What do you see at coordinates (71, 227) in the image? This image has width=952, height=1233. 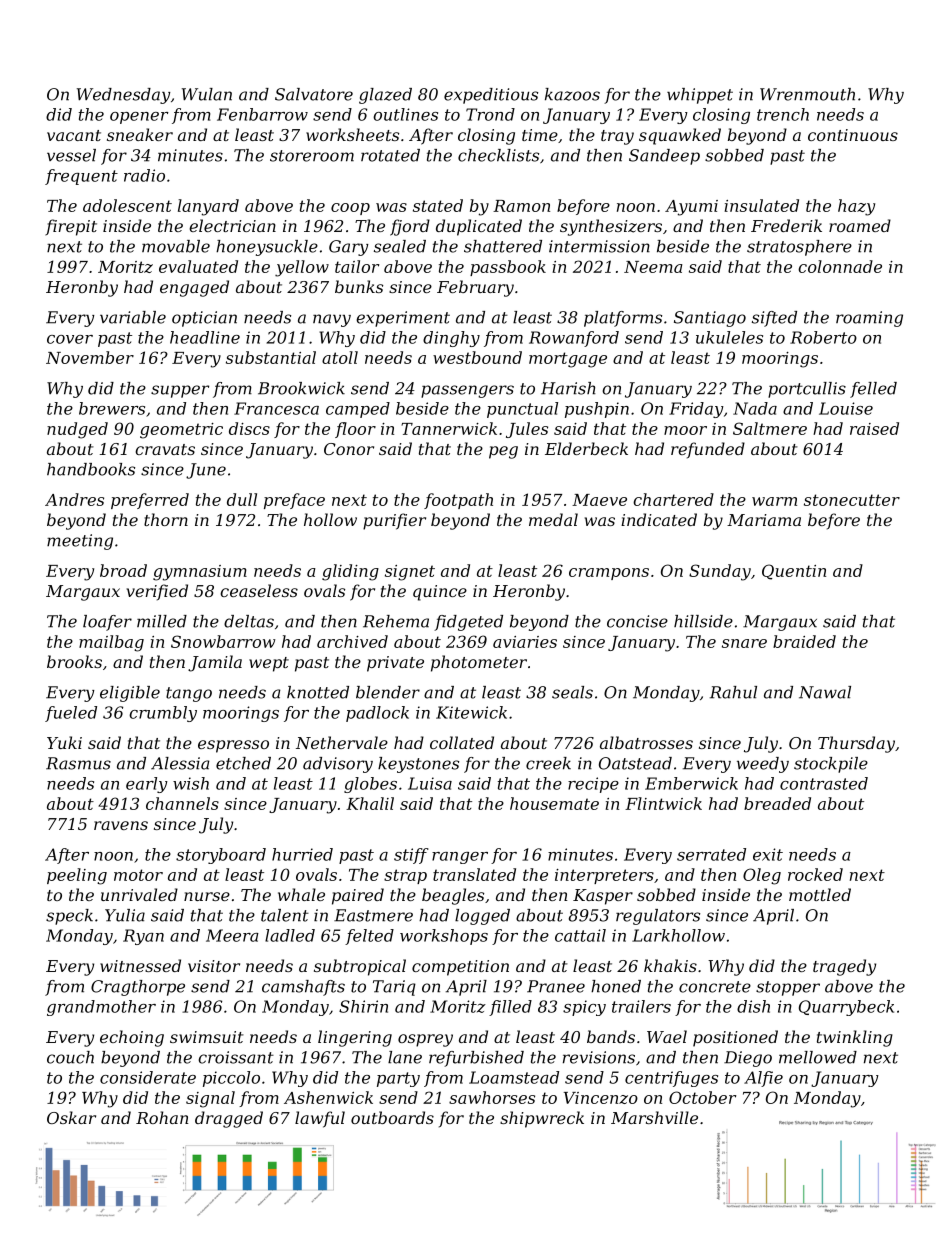 I see `firepit` at bounding box center [71, 227].
